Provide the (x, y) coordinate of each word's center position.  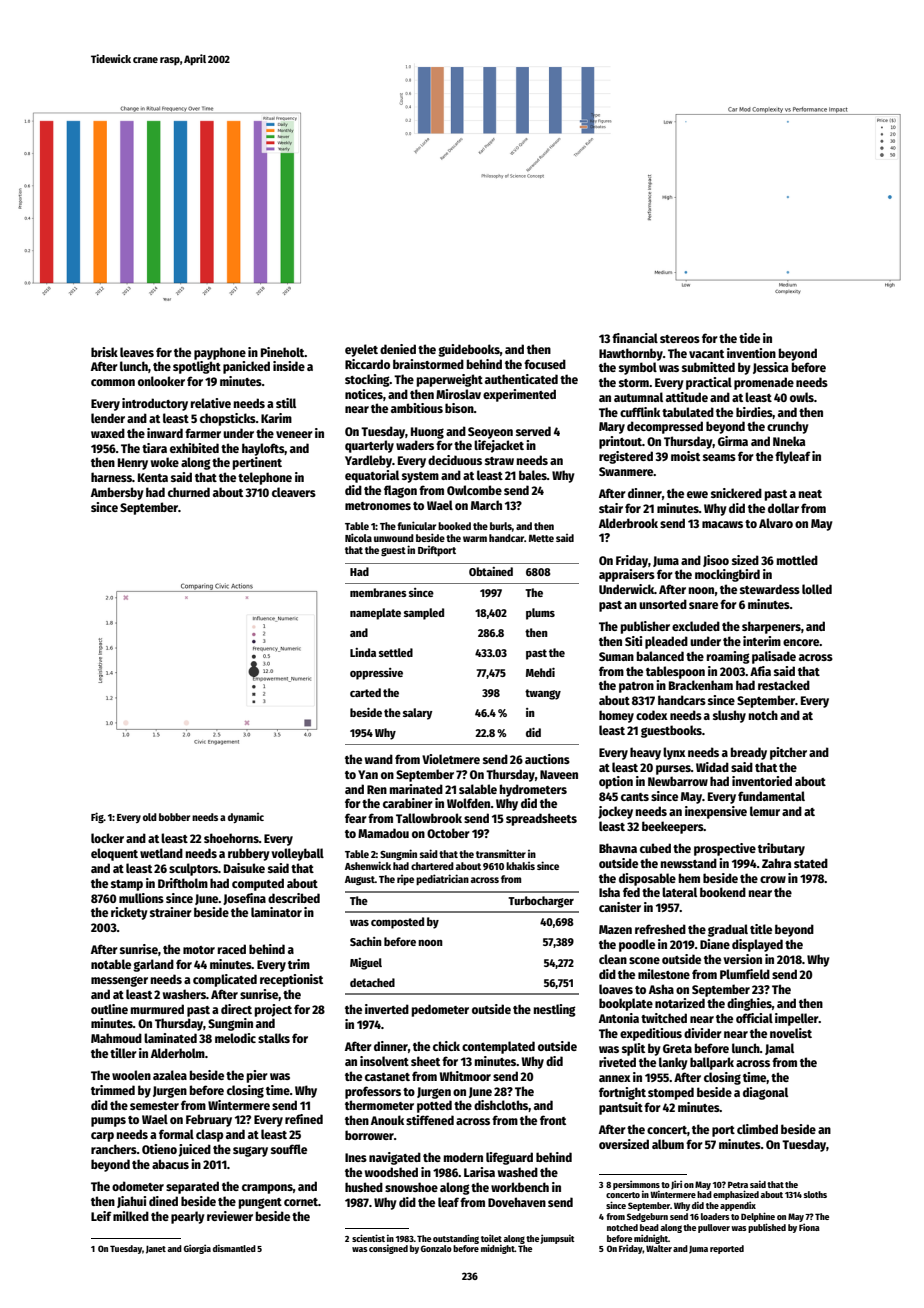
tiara (154, 448)
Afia (760, 671)
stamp (127, 885)
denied (398, 349)
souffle (289, 1149)
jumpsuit (557, 1239)
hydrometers (533, 790)
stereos (680, 339)
